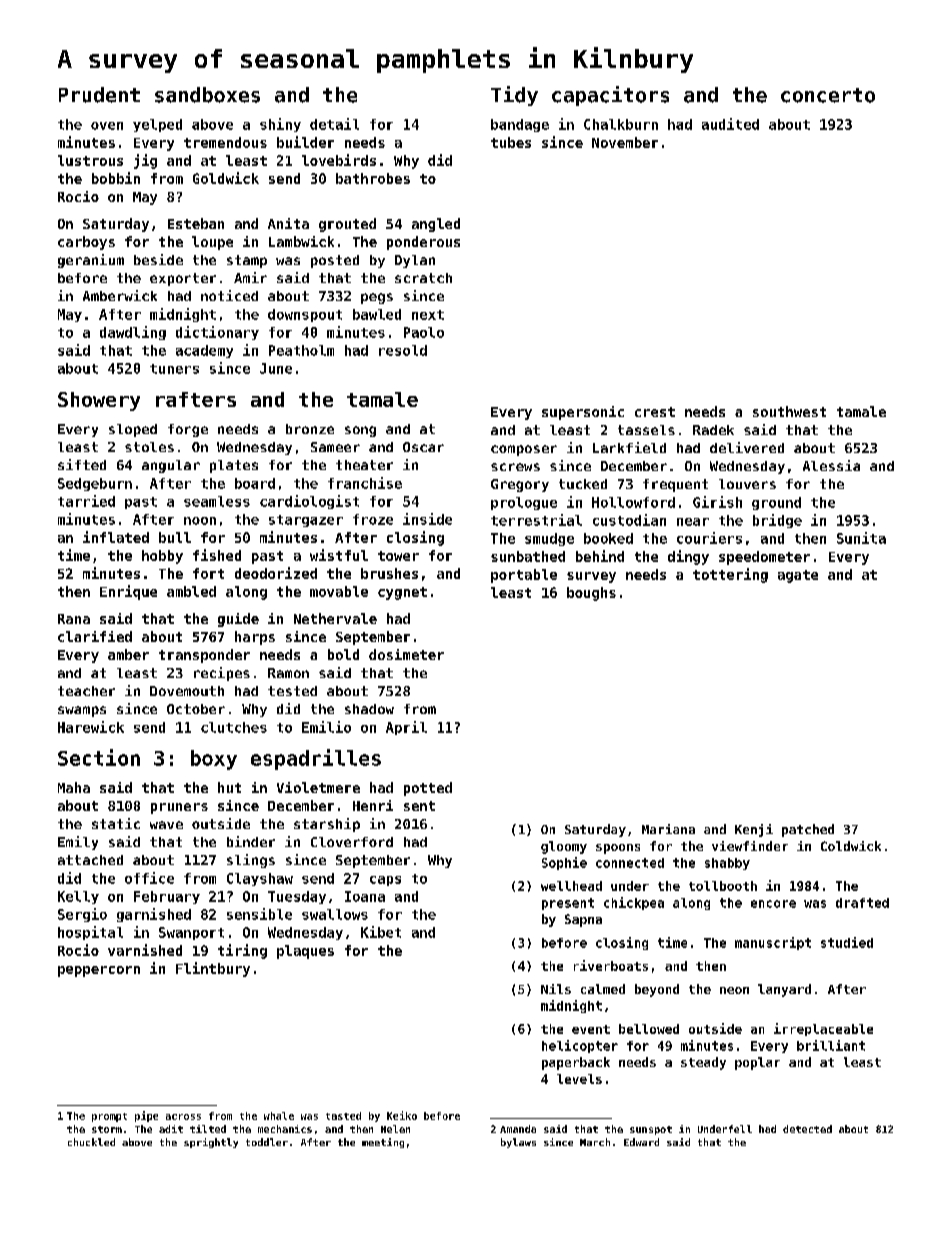 The image size is (952, 1233). Describe the element at coordinates (99, 401) in the image. I see `Showery` at that location.
